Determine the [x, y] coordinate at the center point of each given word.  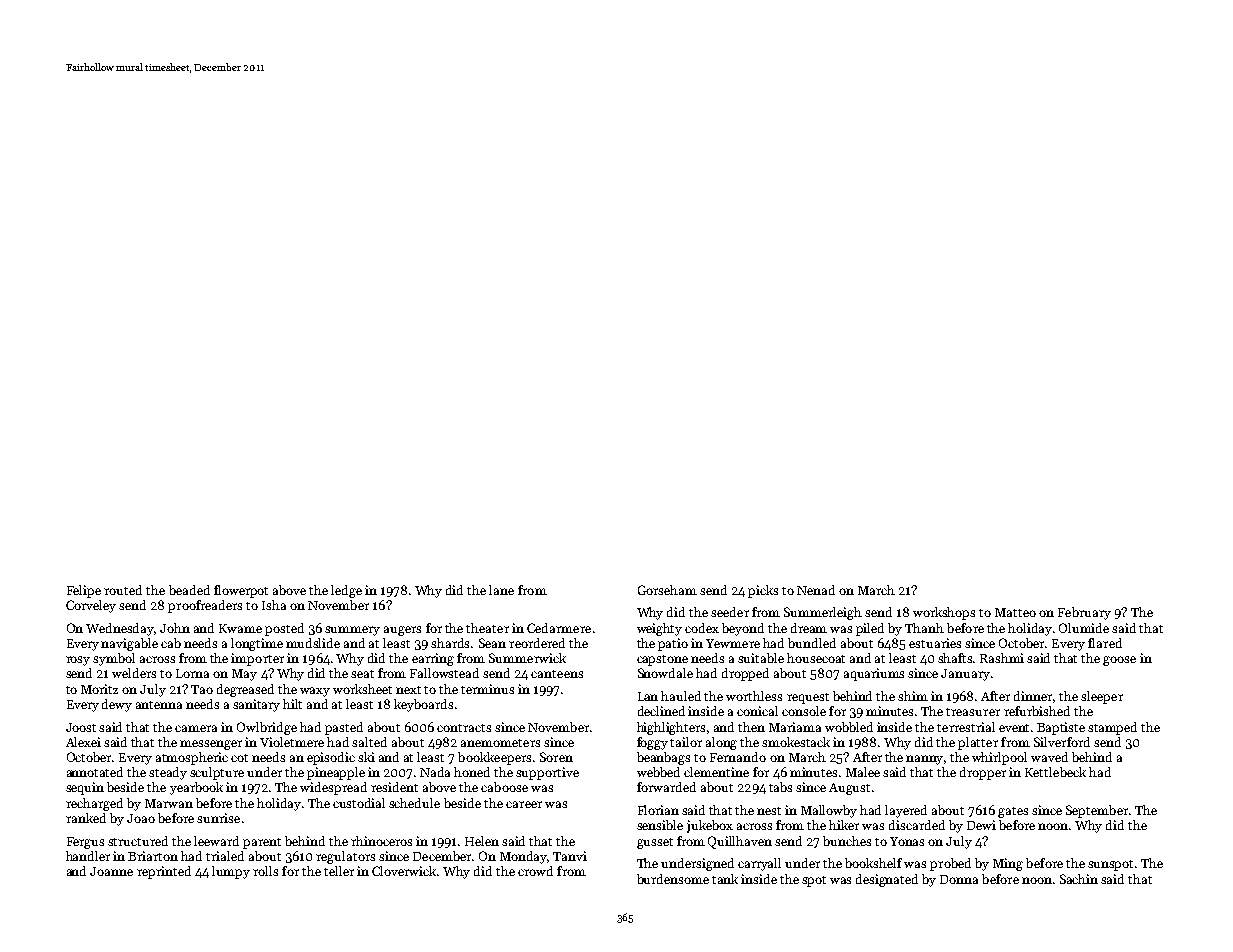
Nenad [816, 590]
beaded [189, 590]
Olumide [1084, 628]
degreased [245, 690]
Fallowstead [444, 673]
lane [501, 590]
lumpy [231, 872]
